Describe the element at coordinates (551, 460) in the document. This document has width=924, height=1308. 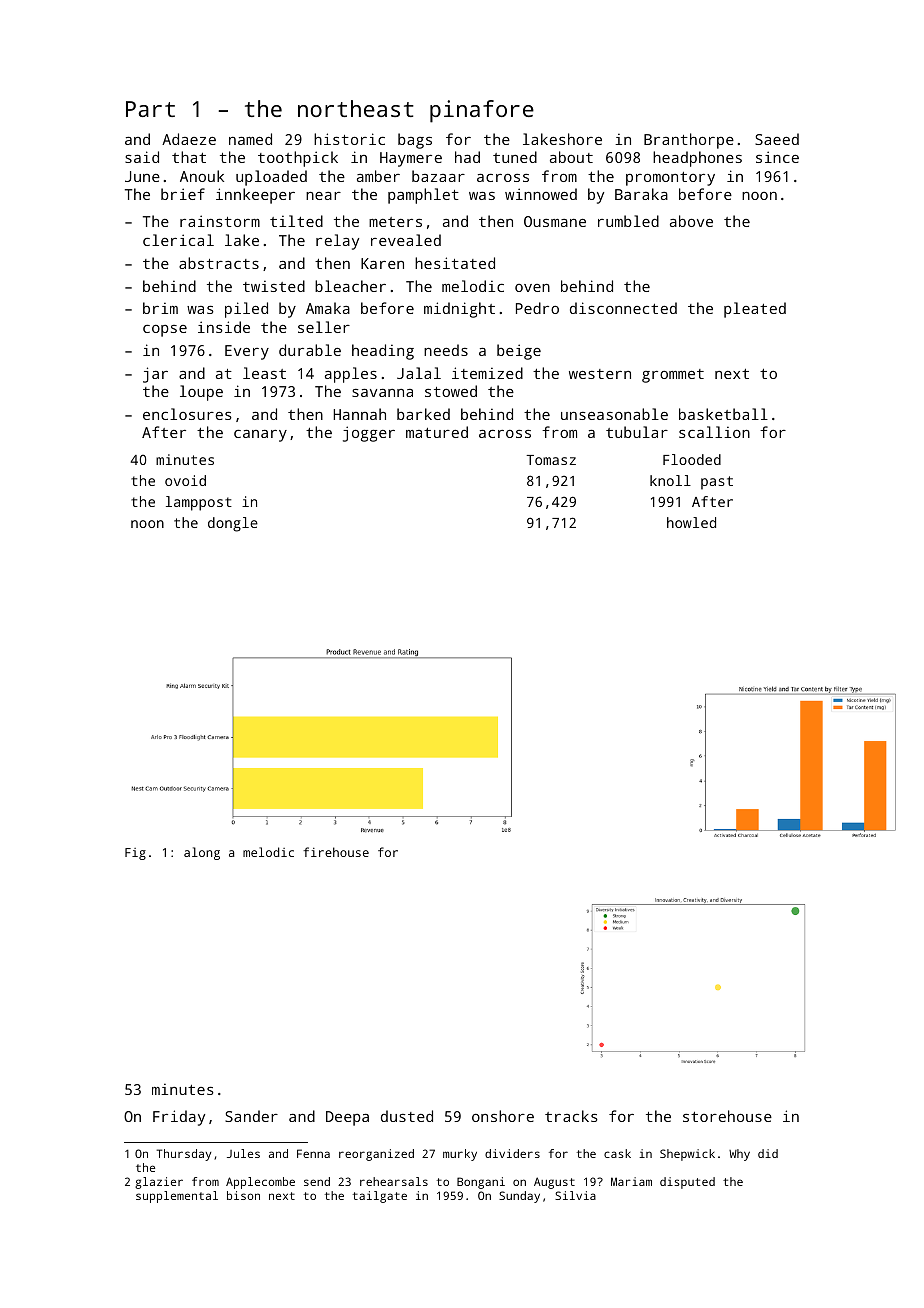
I see `Tomasz` at that location.
